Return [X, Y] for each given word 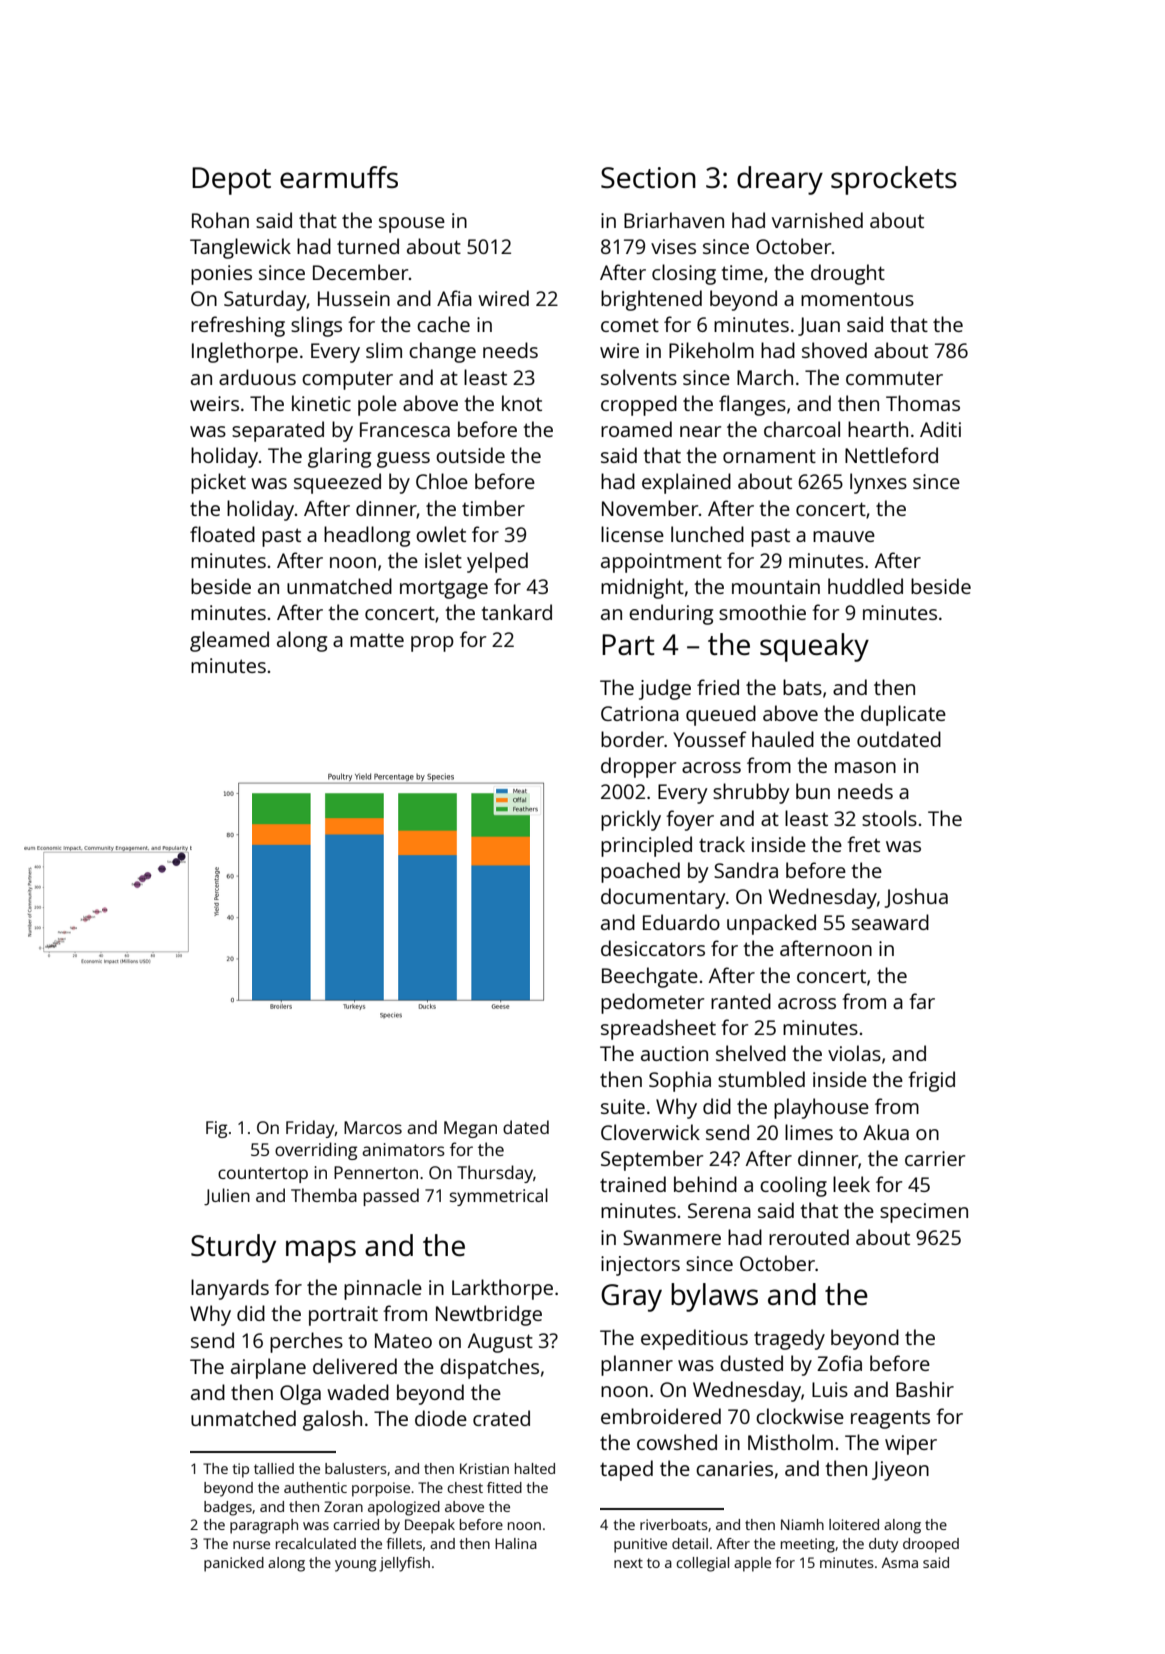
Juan [819, 326]
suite [623, 1106]
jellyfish [404, 1564]
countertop [263, 1175]
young [355, 1566]
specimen [924, 1213]
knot [522, 403]
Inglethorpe [245, 352]
